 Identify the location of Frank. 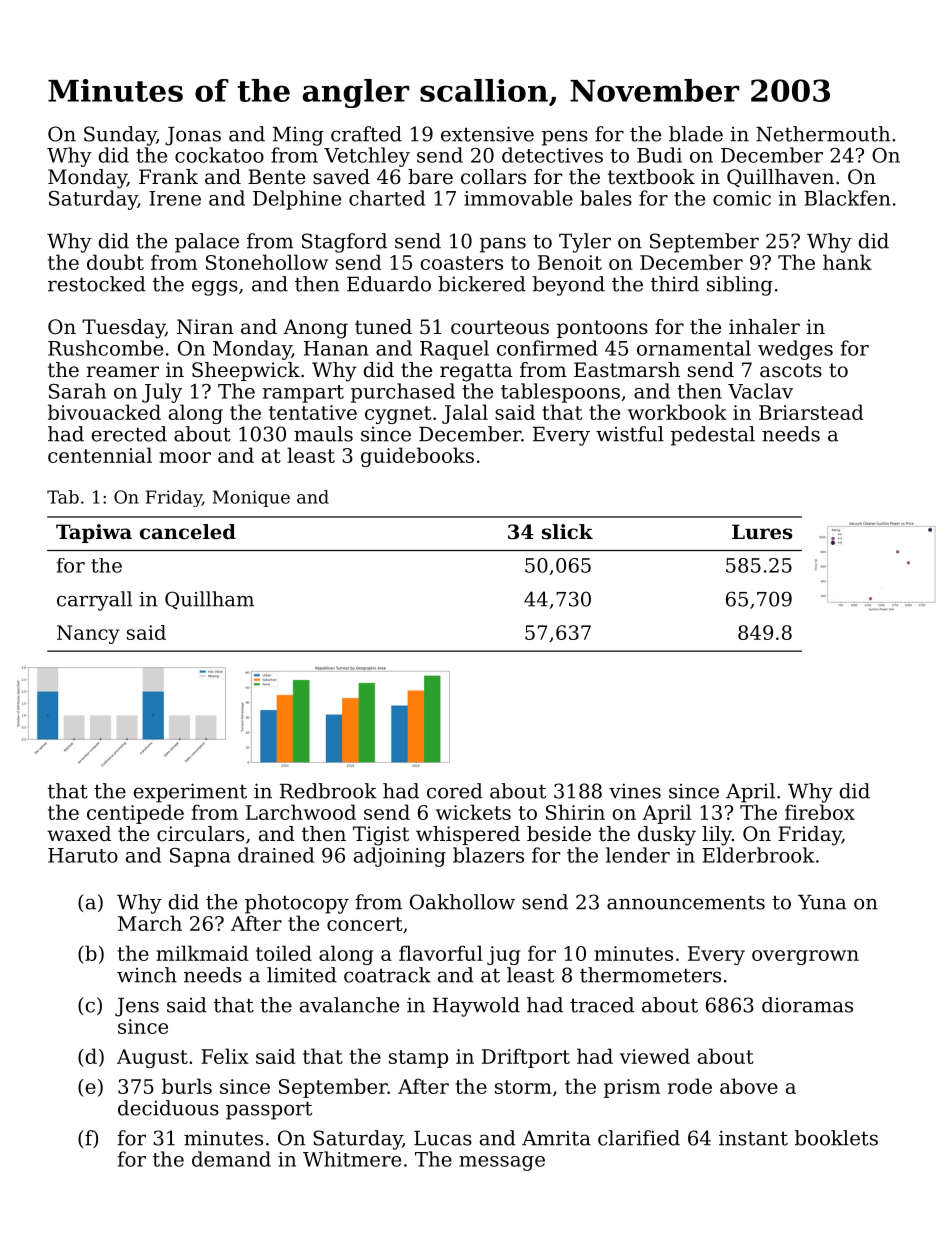
(168, 176).
